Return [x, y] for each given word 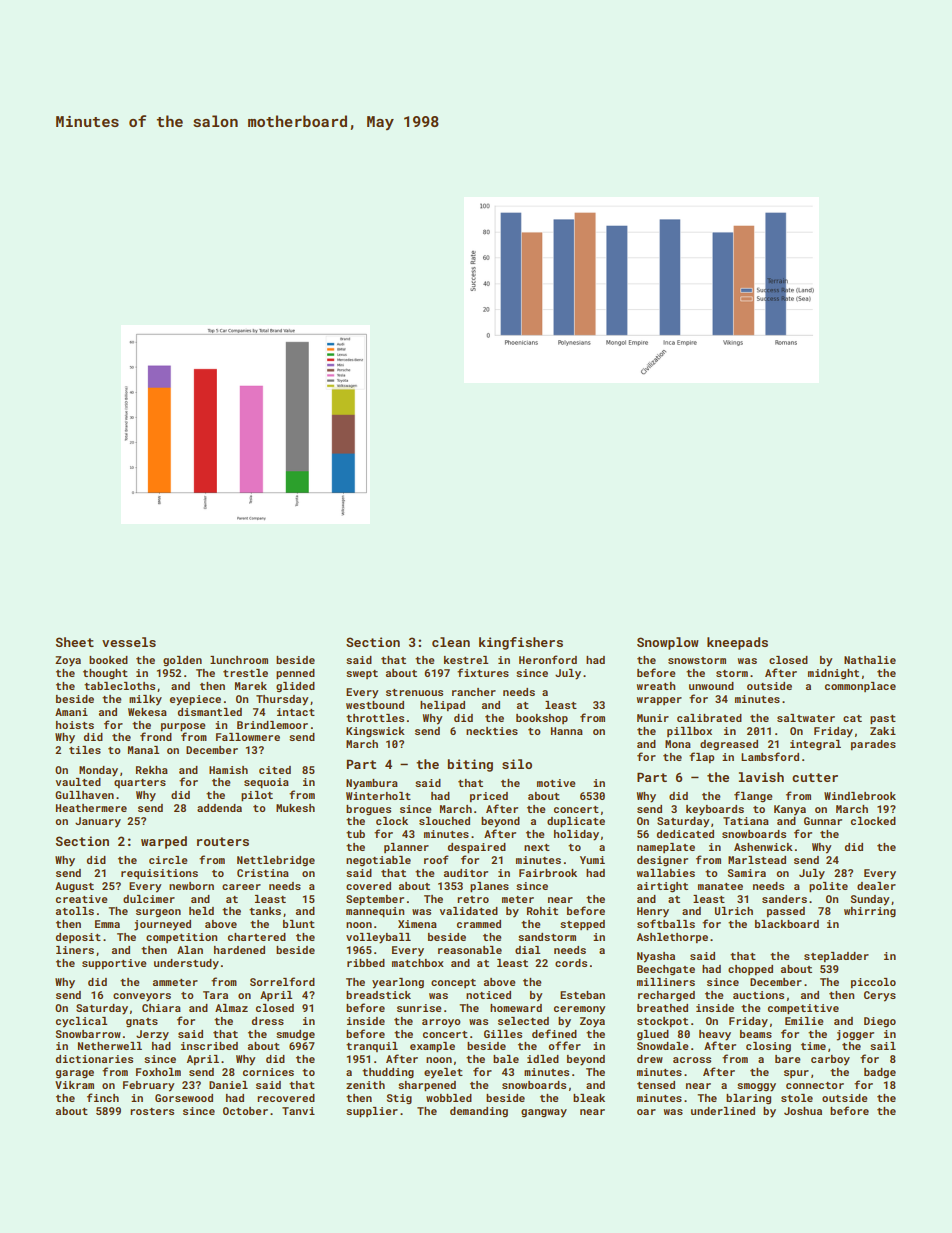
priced [489, 797]
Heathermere [91, 808]
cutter [815, 777]
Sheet [75, 642]
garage [75, 1074]
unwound [711, 686]
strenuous [414, 692]
